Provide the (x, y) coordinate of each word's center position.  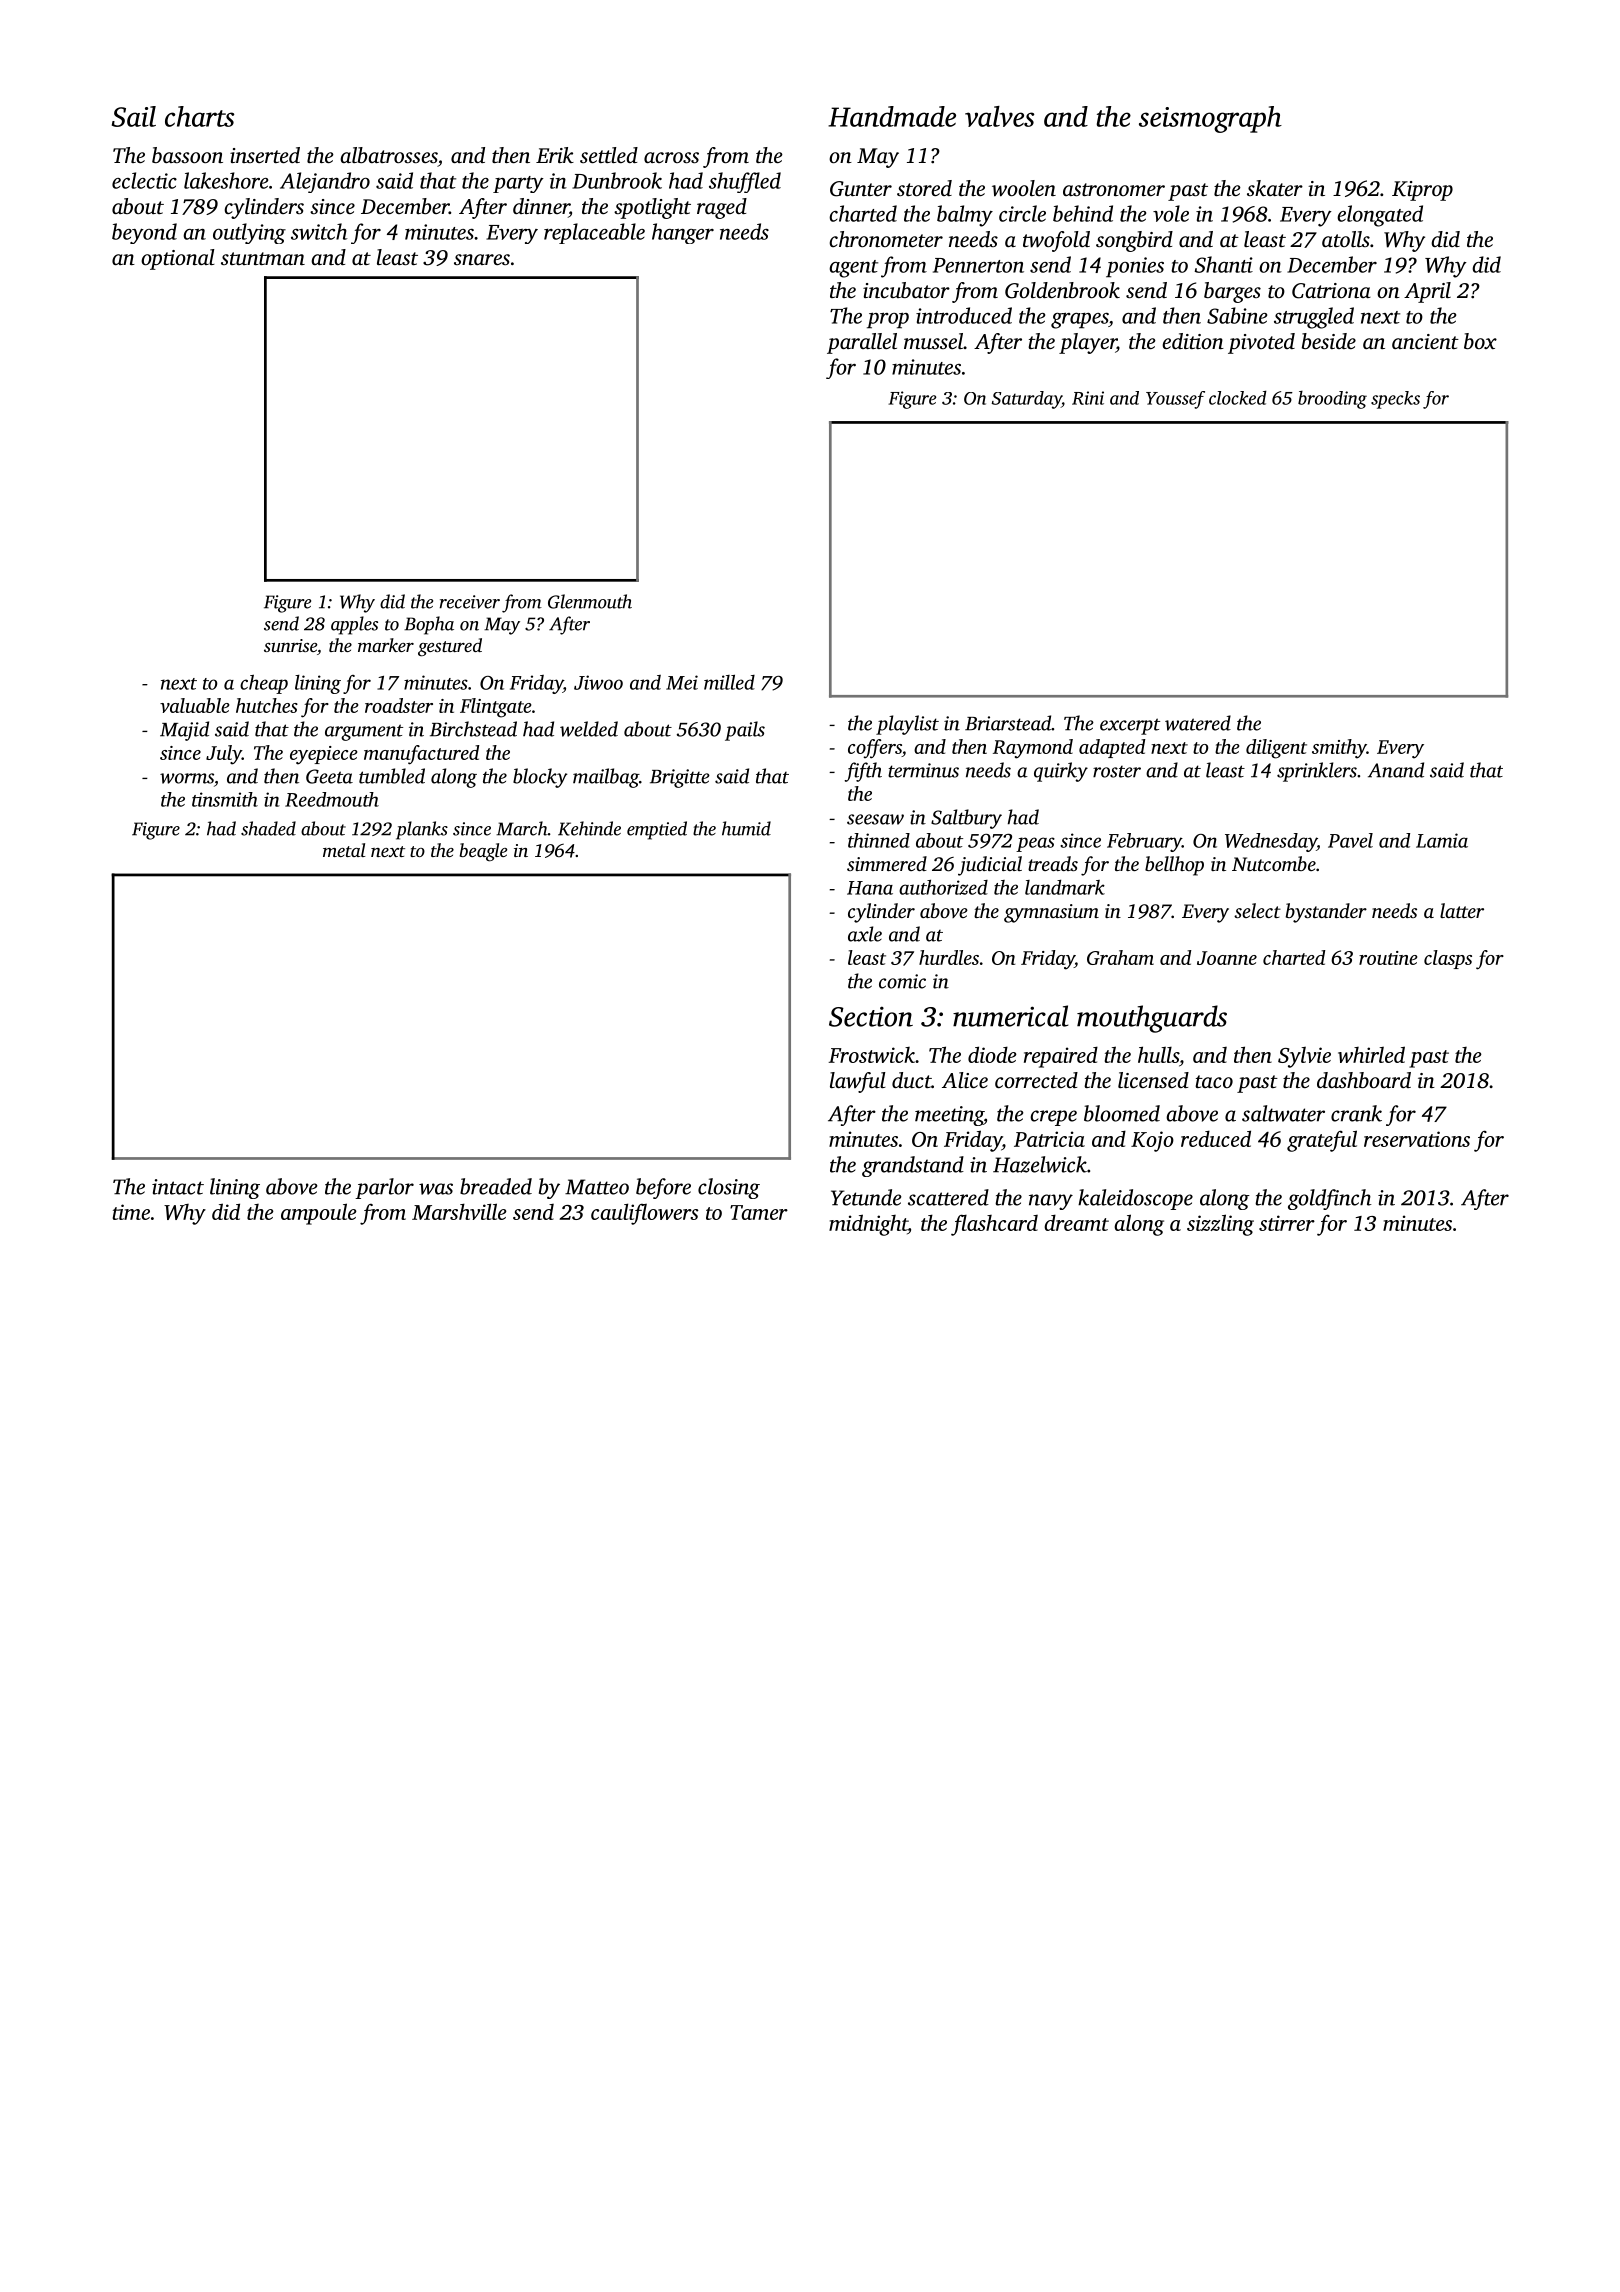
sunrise (290, 645)
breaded (496, 1186)
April (1427, 292)
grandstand (913, 1166)
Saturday (1027, 400)
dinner (541, 207)
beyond (144, 233)
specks (1395, 400)
